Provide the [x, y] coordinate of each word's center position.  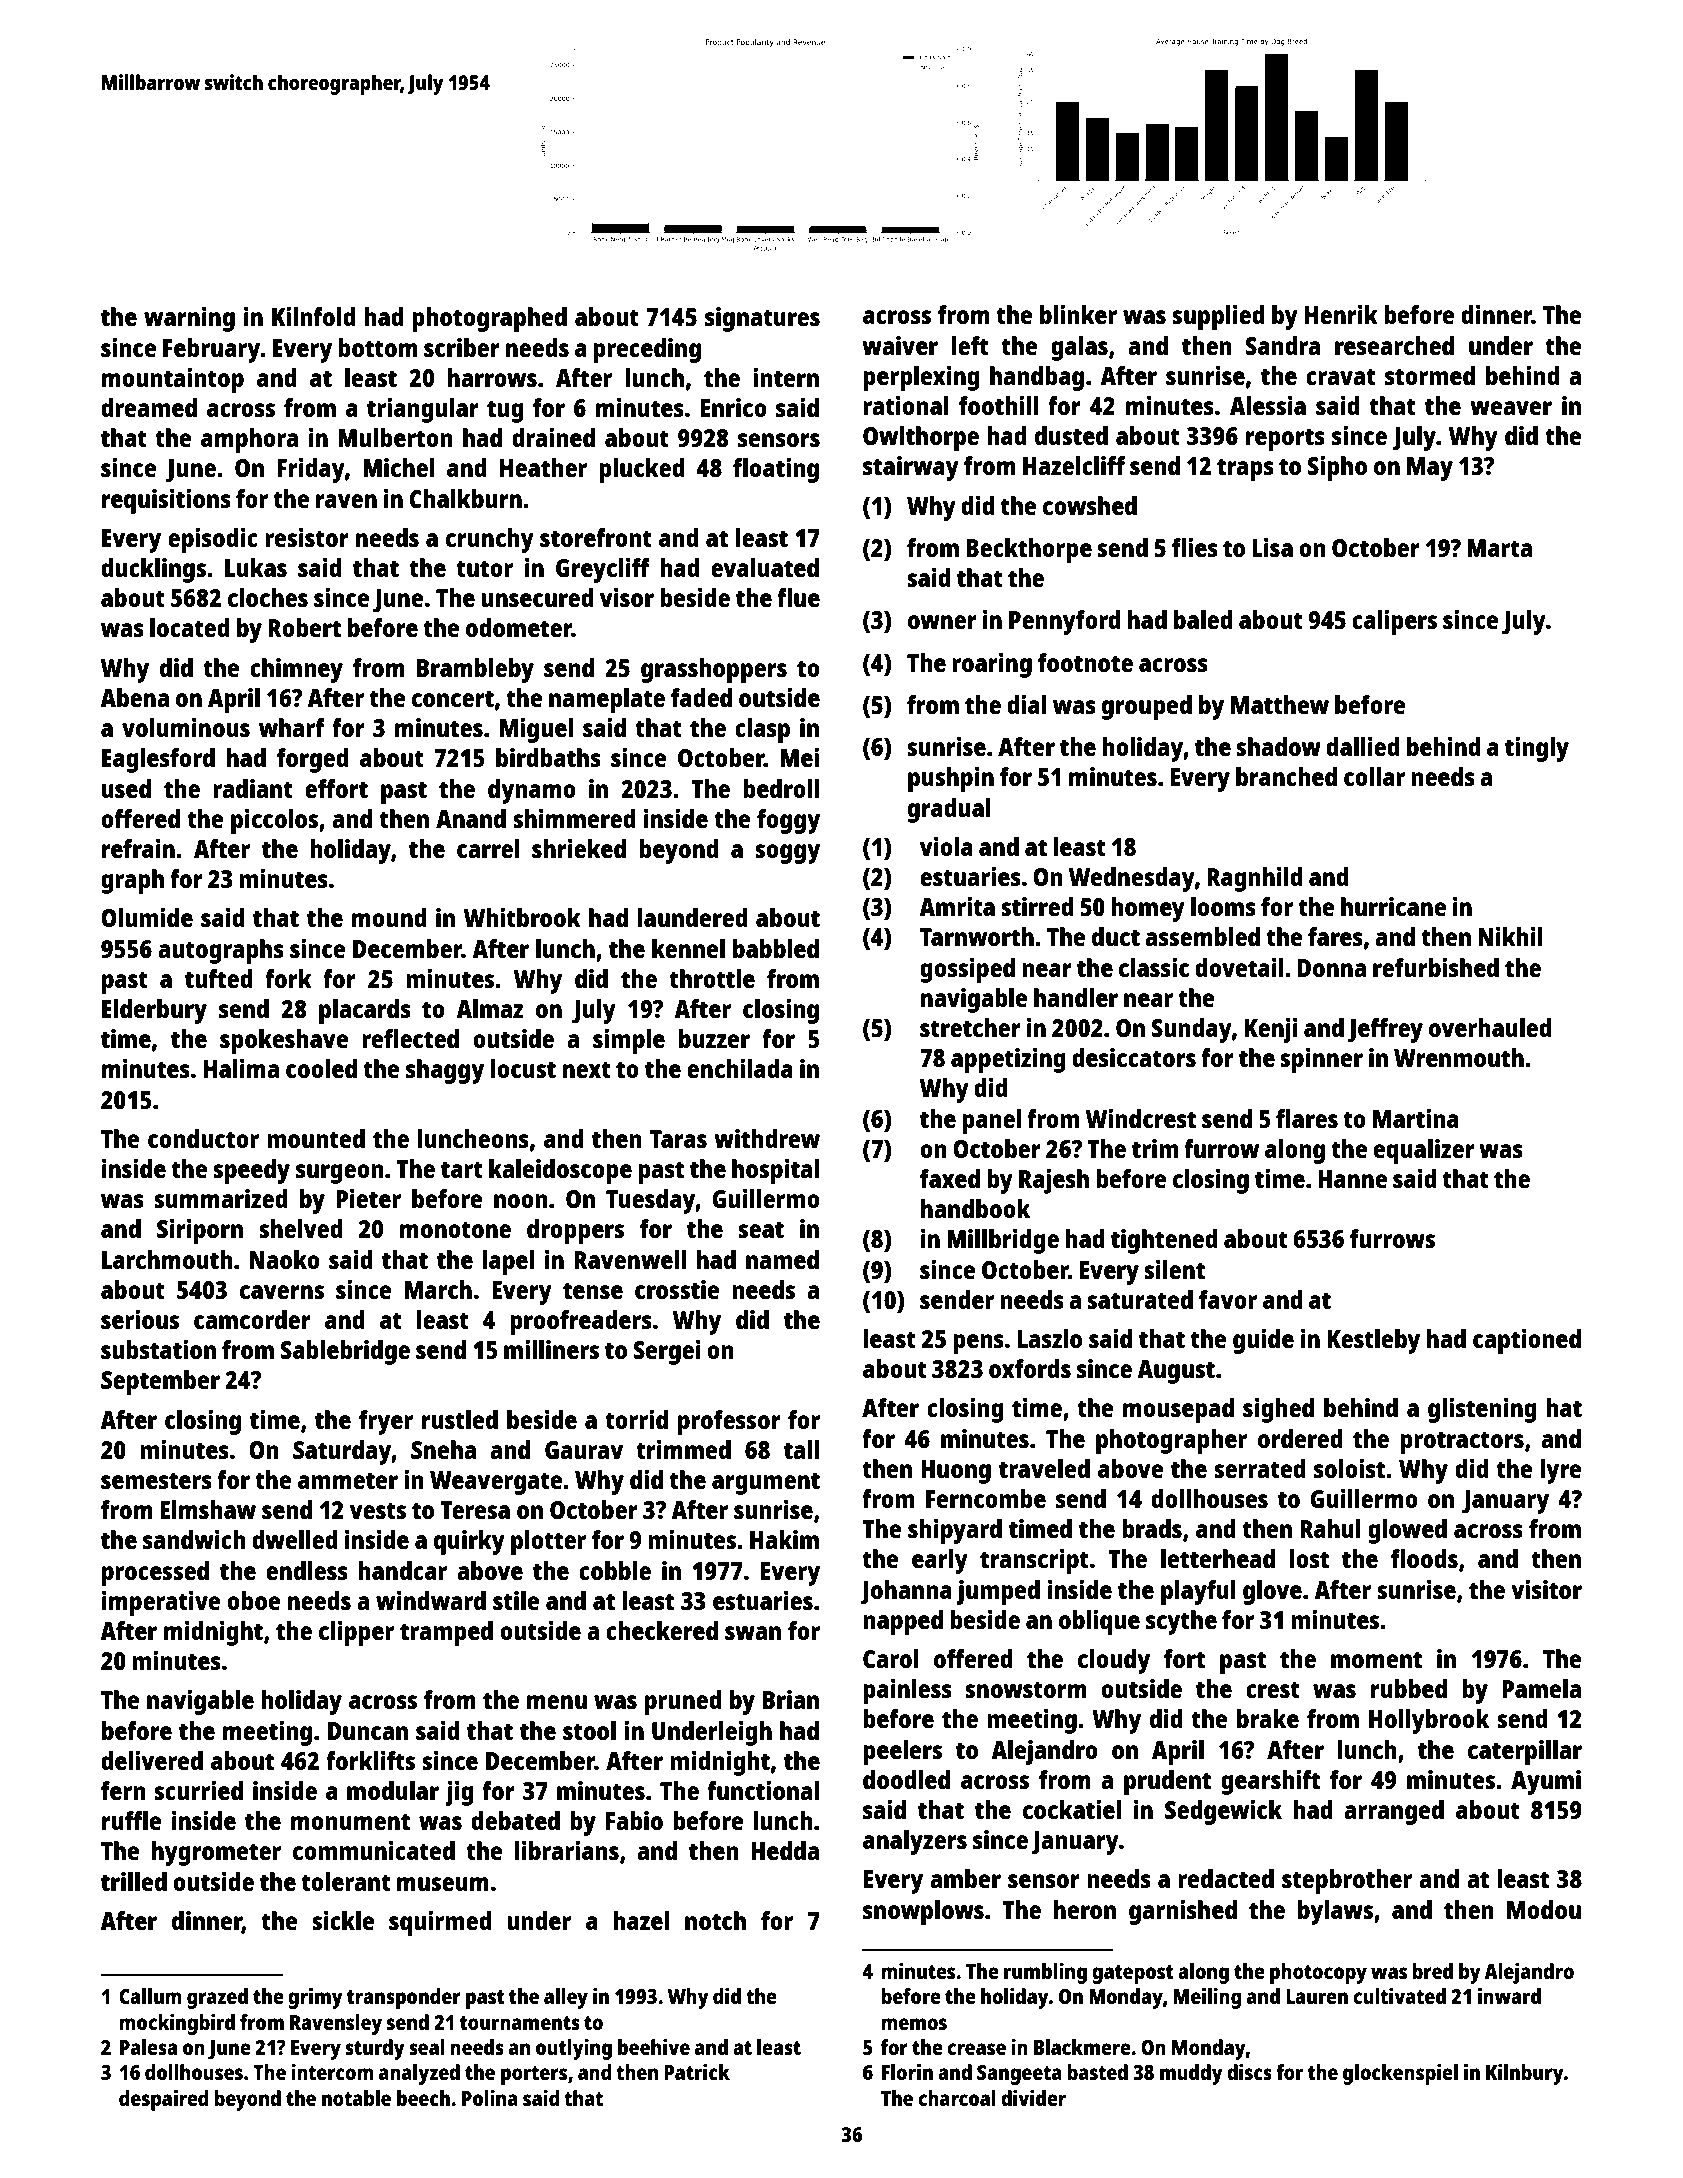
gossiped [967, 970]
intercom [332, 2072]
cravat [1341, 376]
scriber [462, 347]
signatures [762, 319]
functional [763, 1790]
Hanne [1353, 1179]
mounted [316, 1138]
